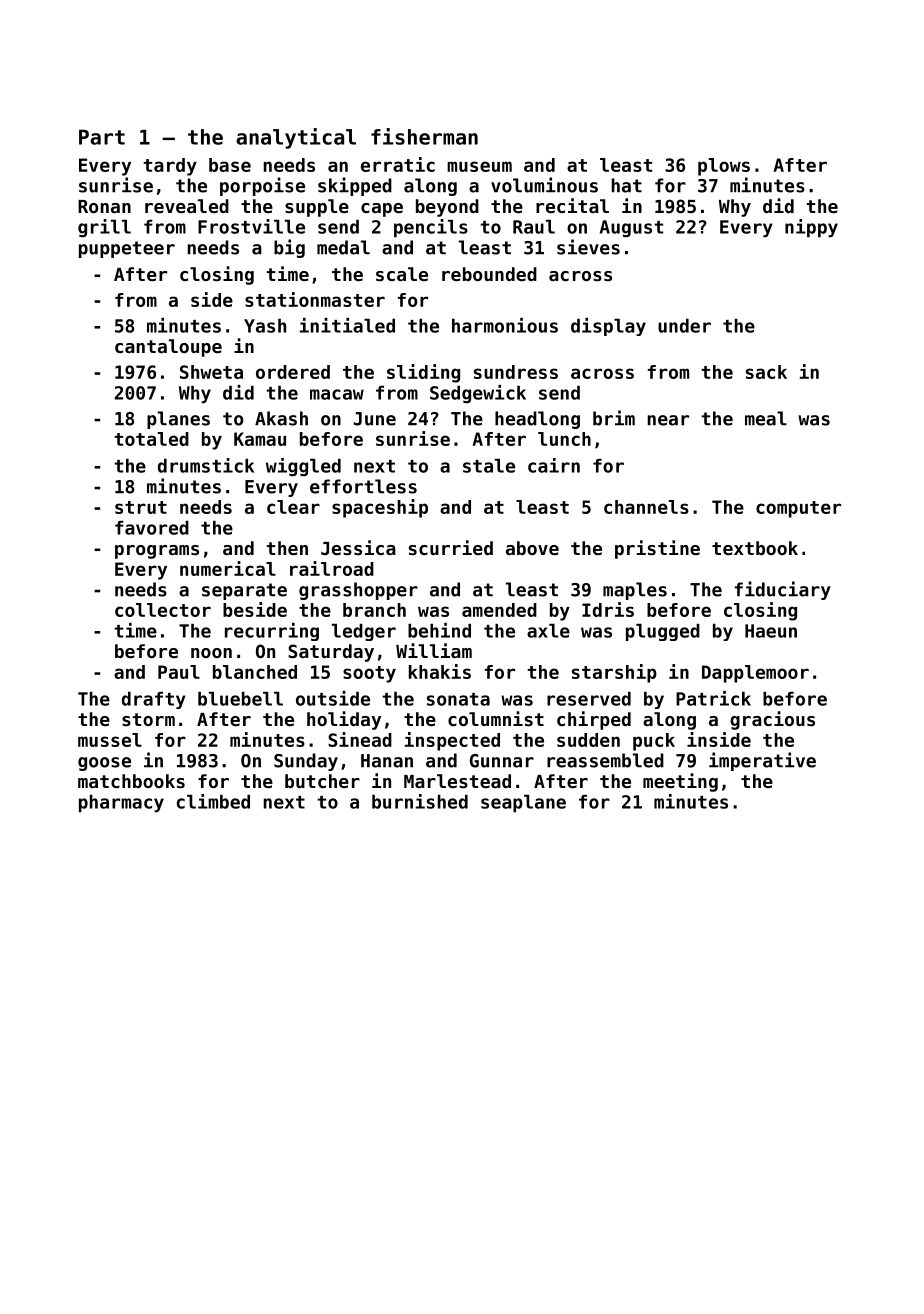 The width and height of the screenshot is (924, 1314). What do you see at coordinates (811, 228) in the screenshot?
I see `nippy` at bounding box center [811, 228].
